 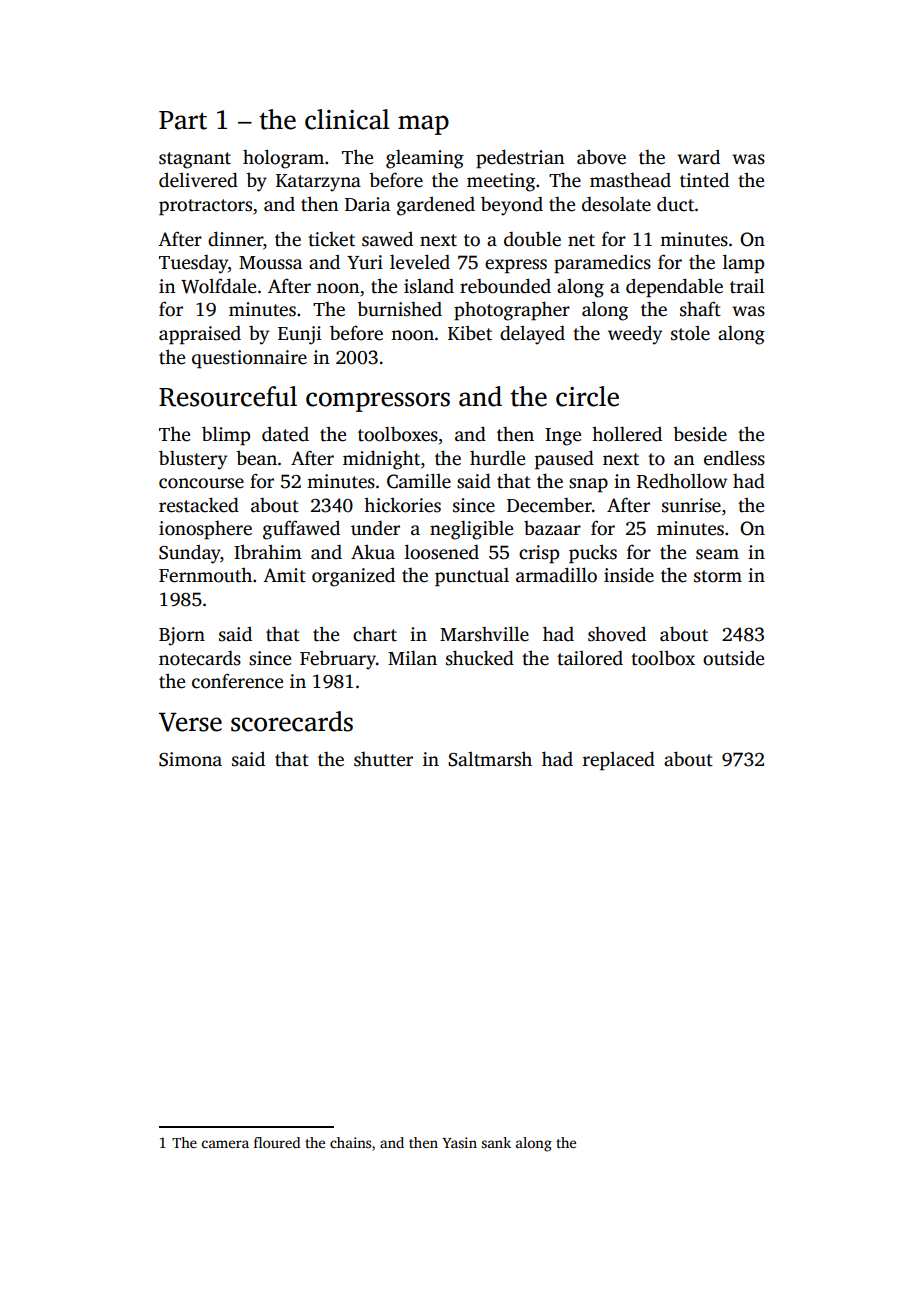 I want to click on Eunji, so click(x=299, y=335).
